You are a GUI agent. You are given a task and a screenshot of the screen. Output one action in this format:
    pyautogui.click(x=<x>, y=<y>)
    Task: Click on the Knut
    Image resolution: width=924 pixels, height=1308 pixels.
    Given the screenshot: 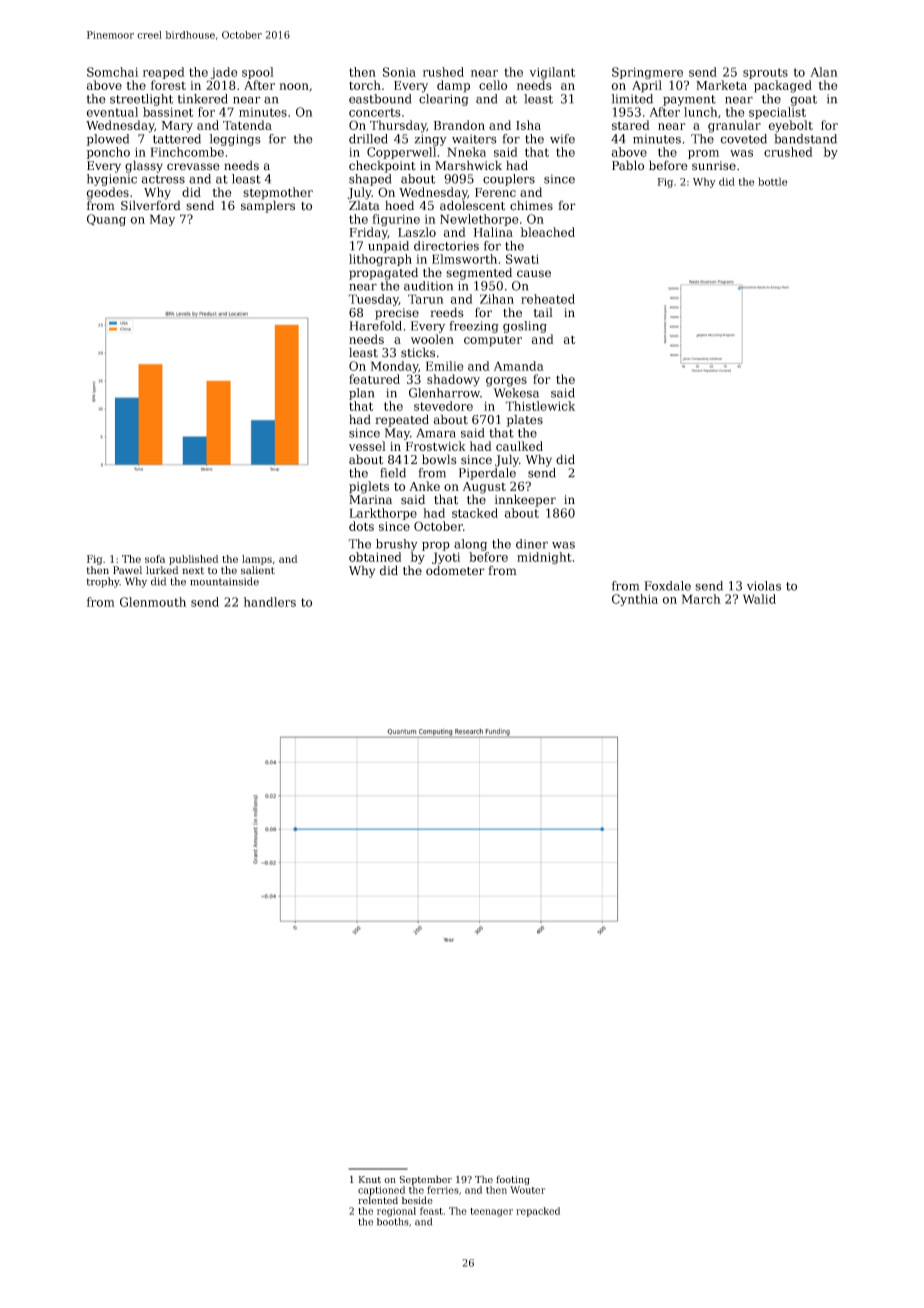 What is the action you would take?
    pyautogui.click(x=369, y=1179)
